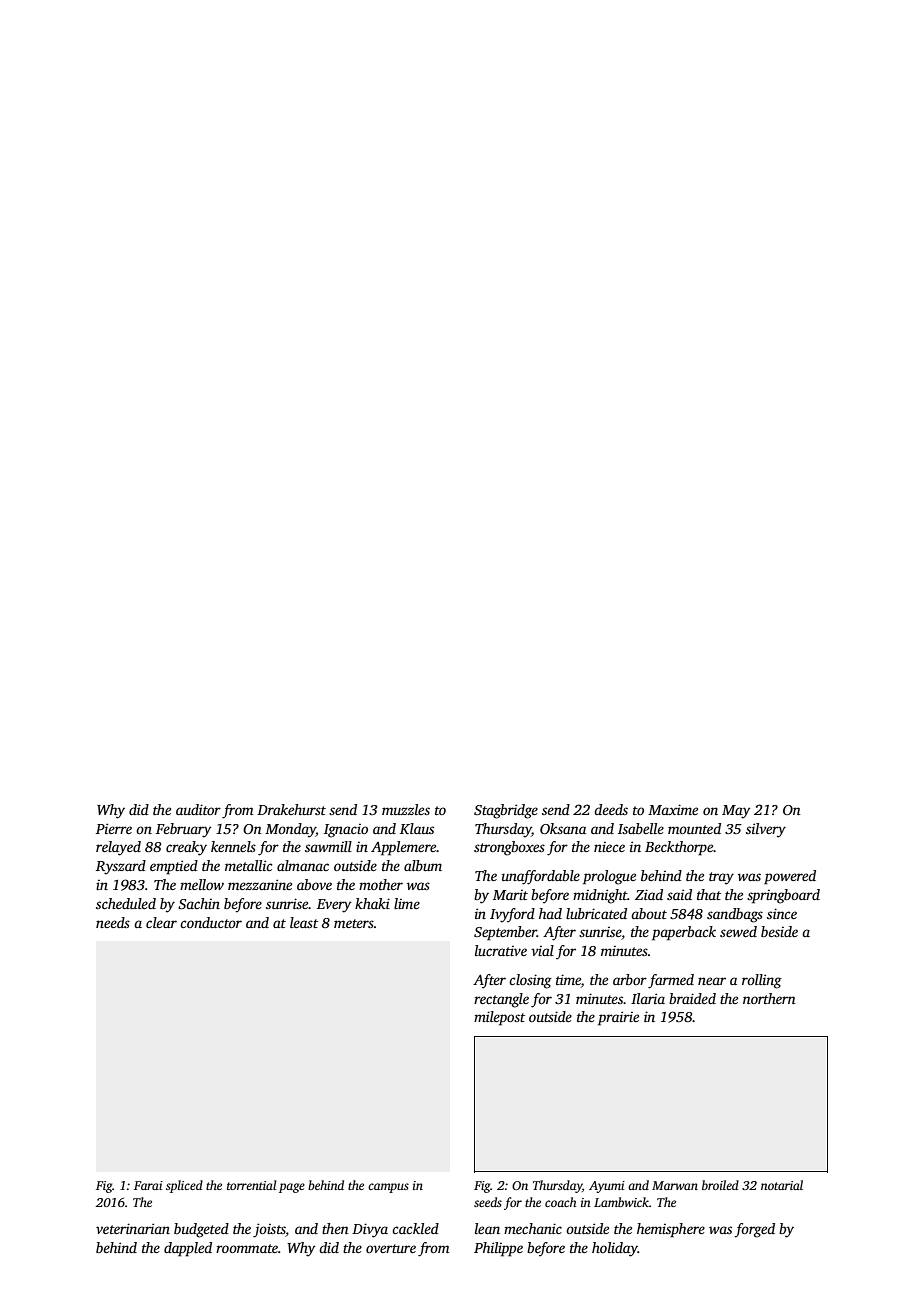 Image resolution: width=924 pixels, height=1308 pixels. Describe the element at coordinates (198, 809) in the screenshot. I see `auditor` at that location.
